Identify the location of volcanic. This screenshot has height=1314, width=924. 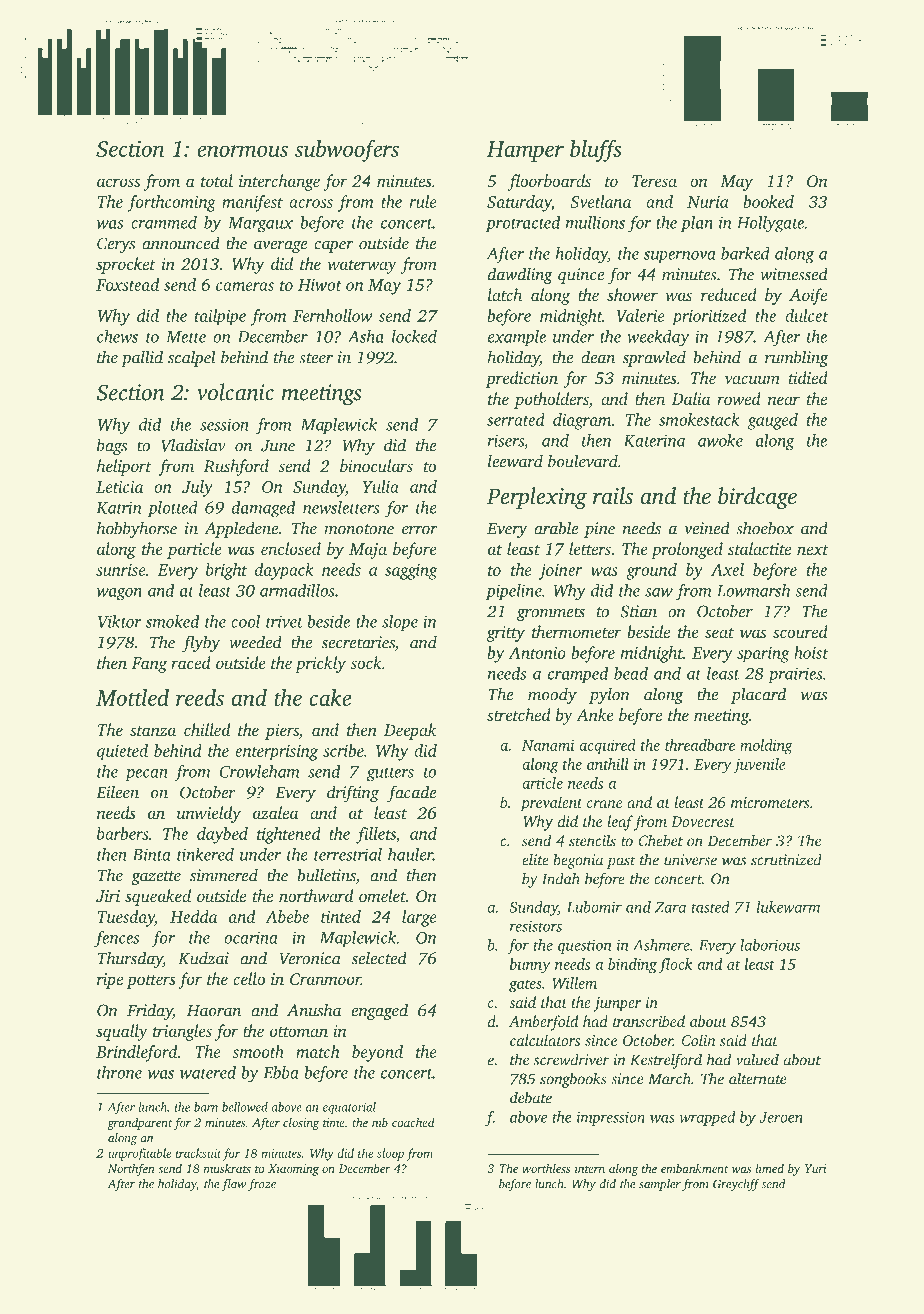
(235, 392).
